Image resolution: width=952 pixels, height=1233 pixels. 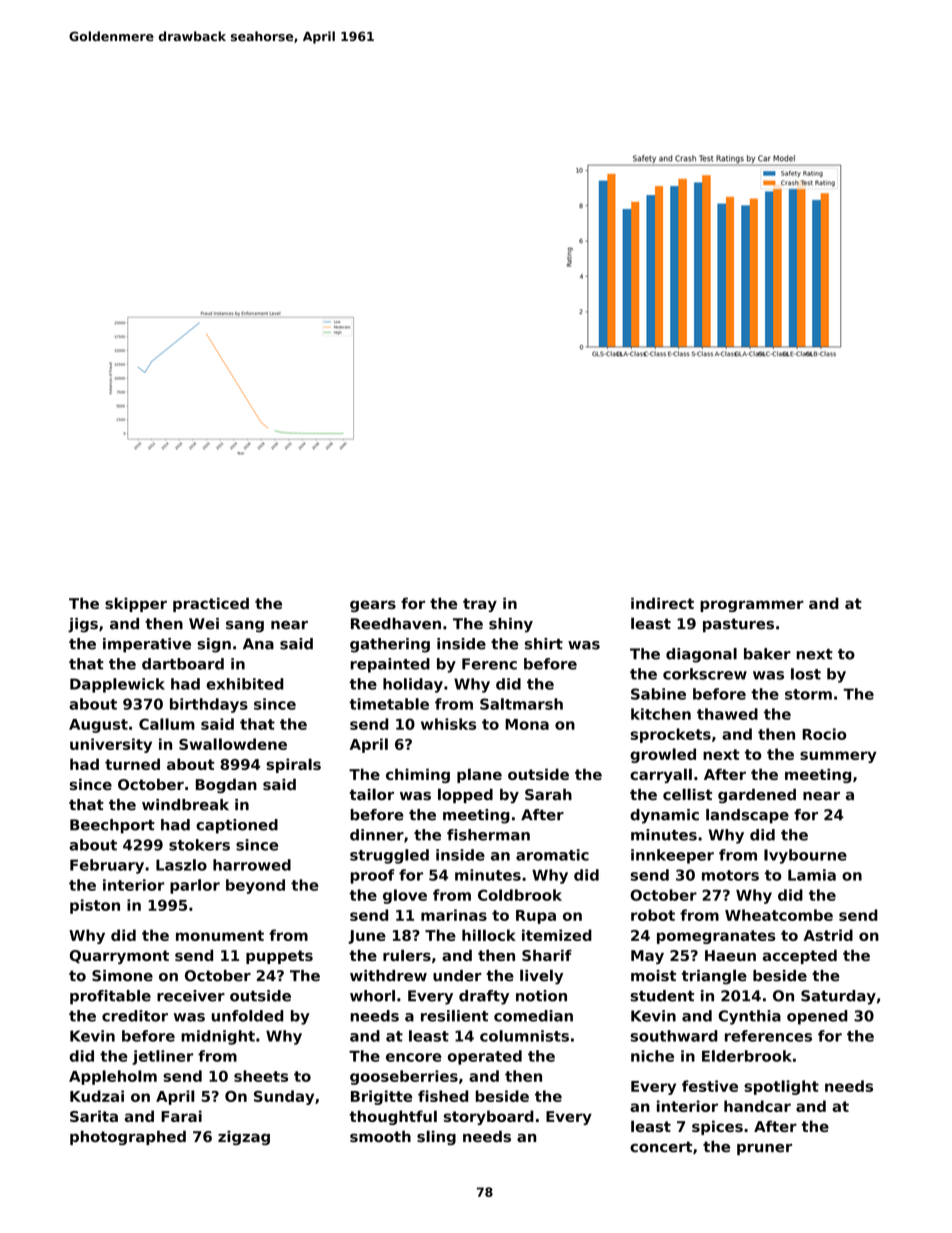 I want to click on gears, so click(x=373, y=606).
